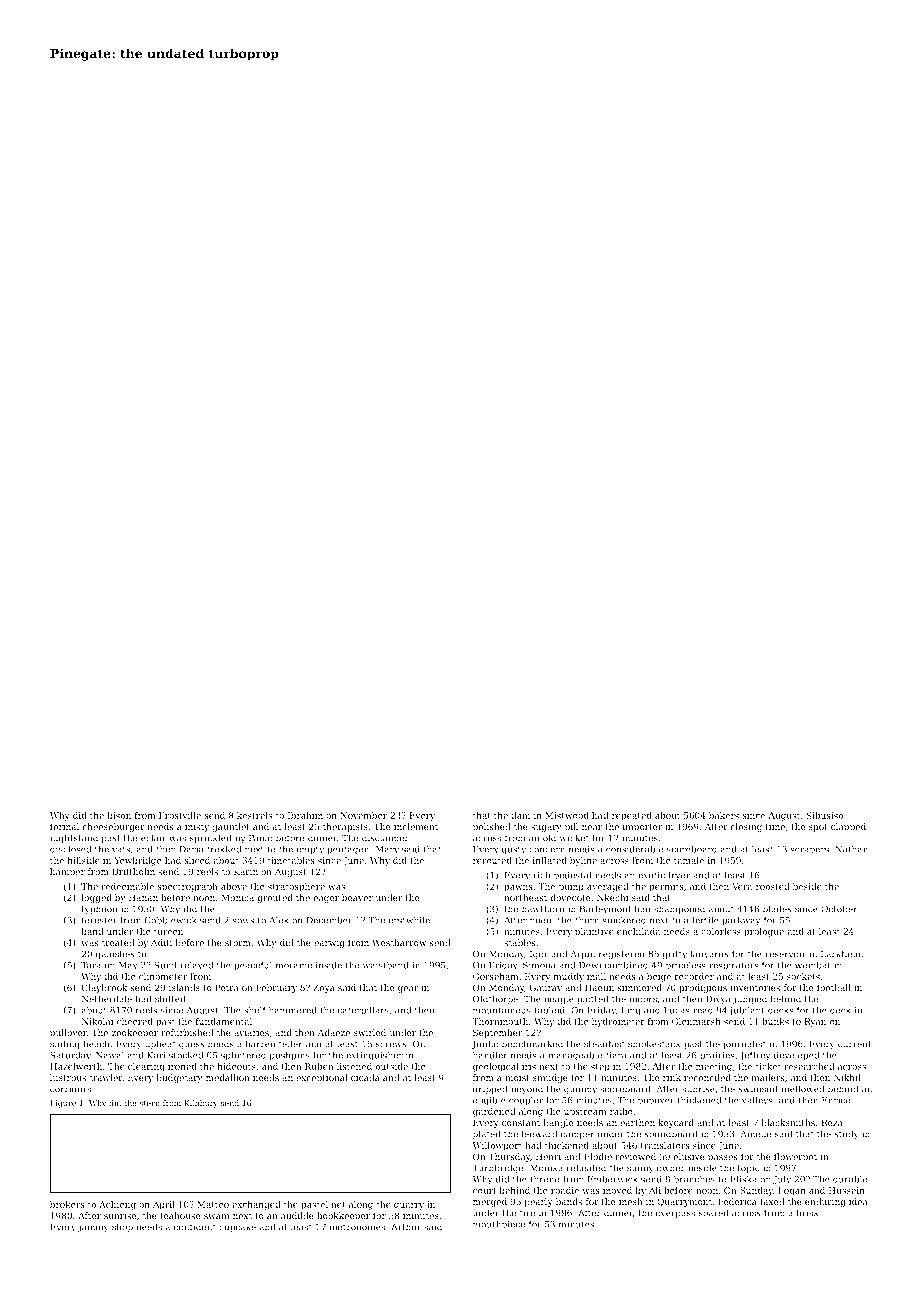 Image resolution: width=924 pixels, height=1308 pixels. I want to click on Kilnbury, so click(201, 1104).
